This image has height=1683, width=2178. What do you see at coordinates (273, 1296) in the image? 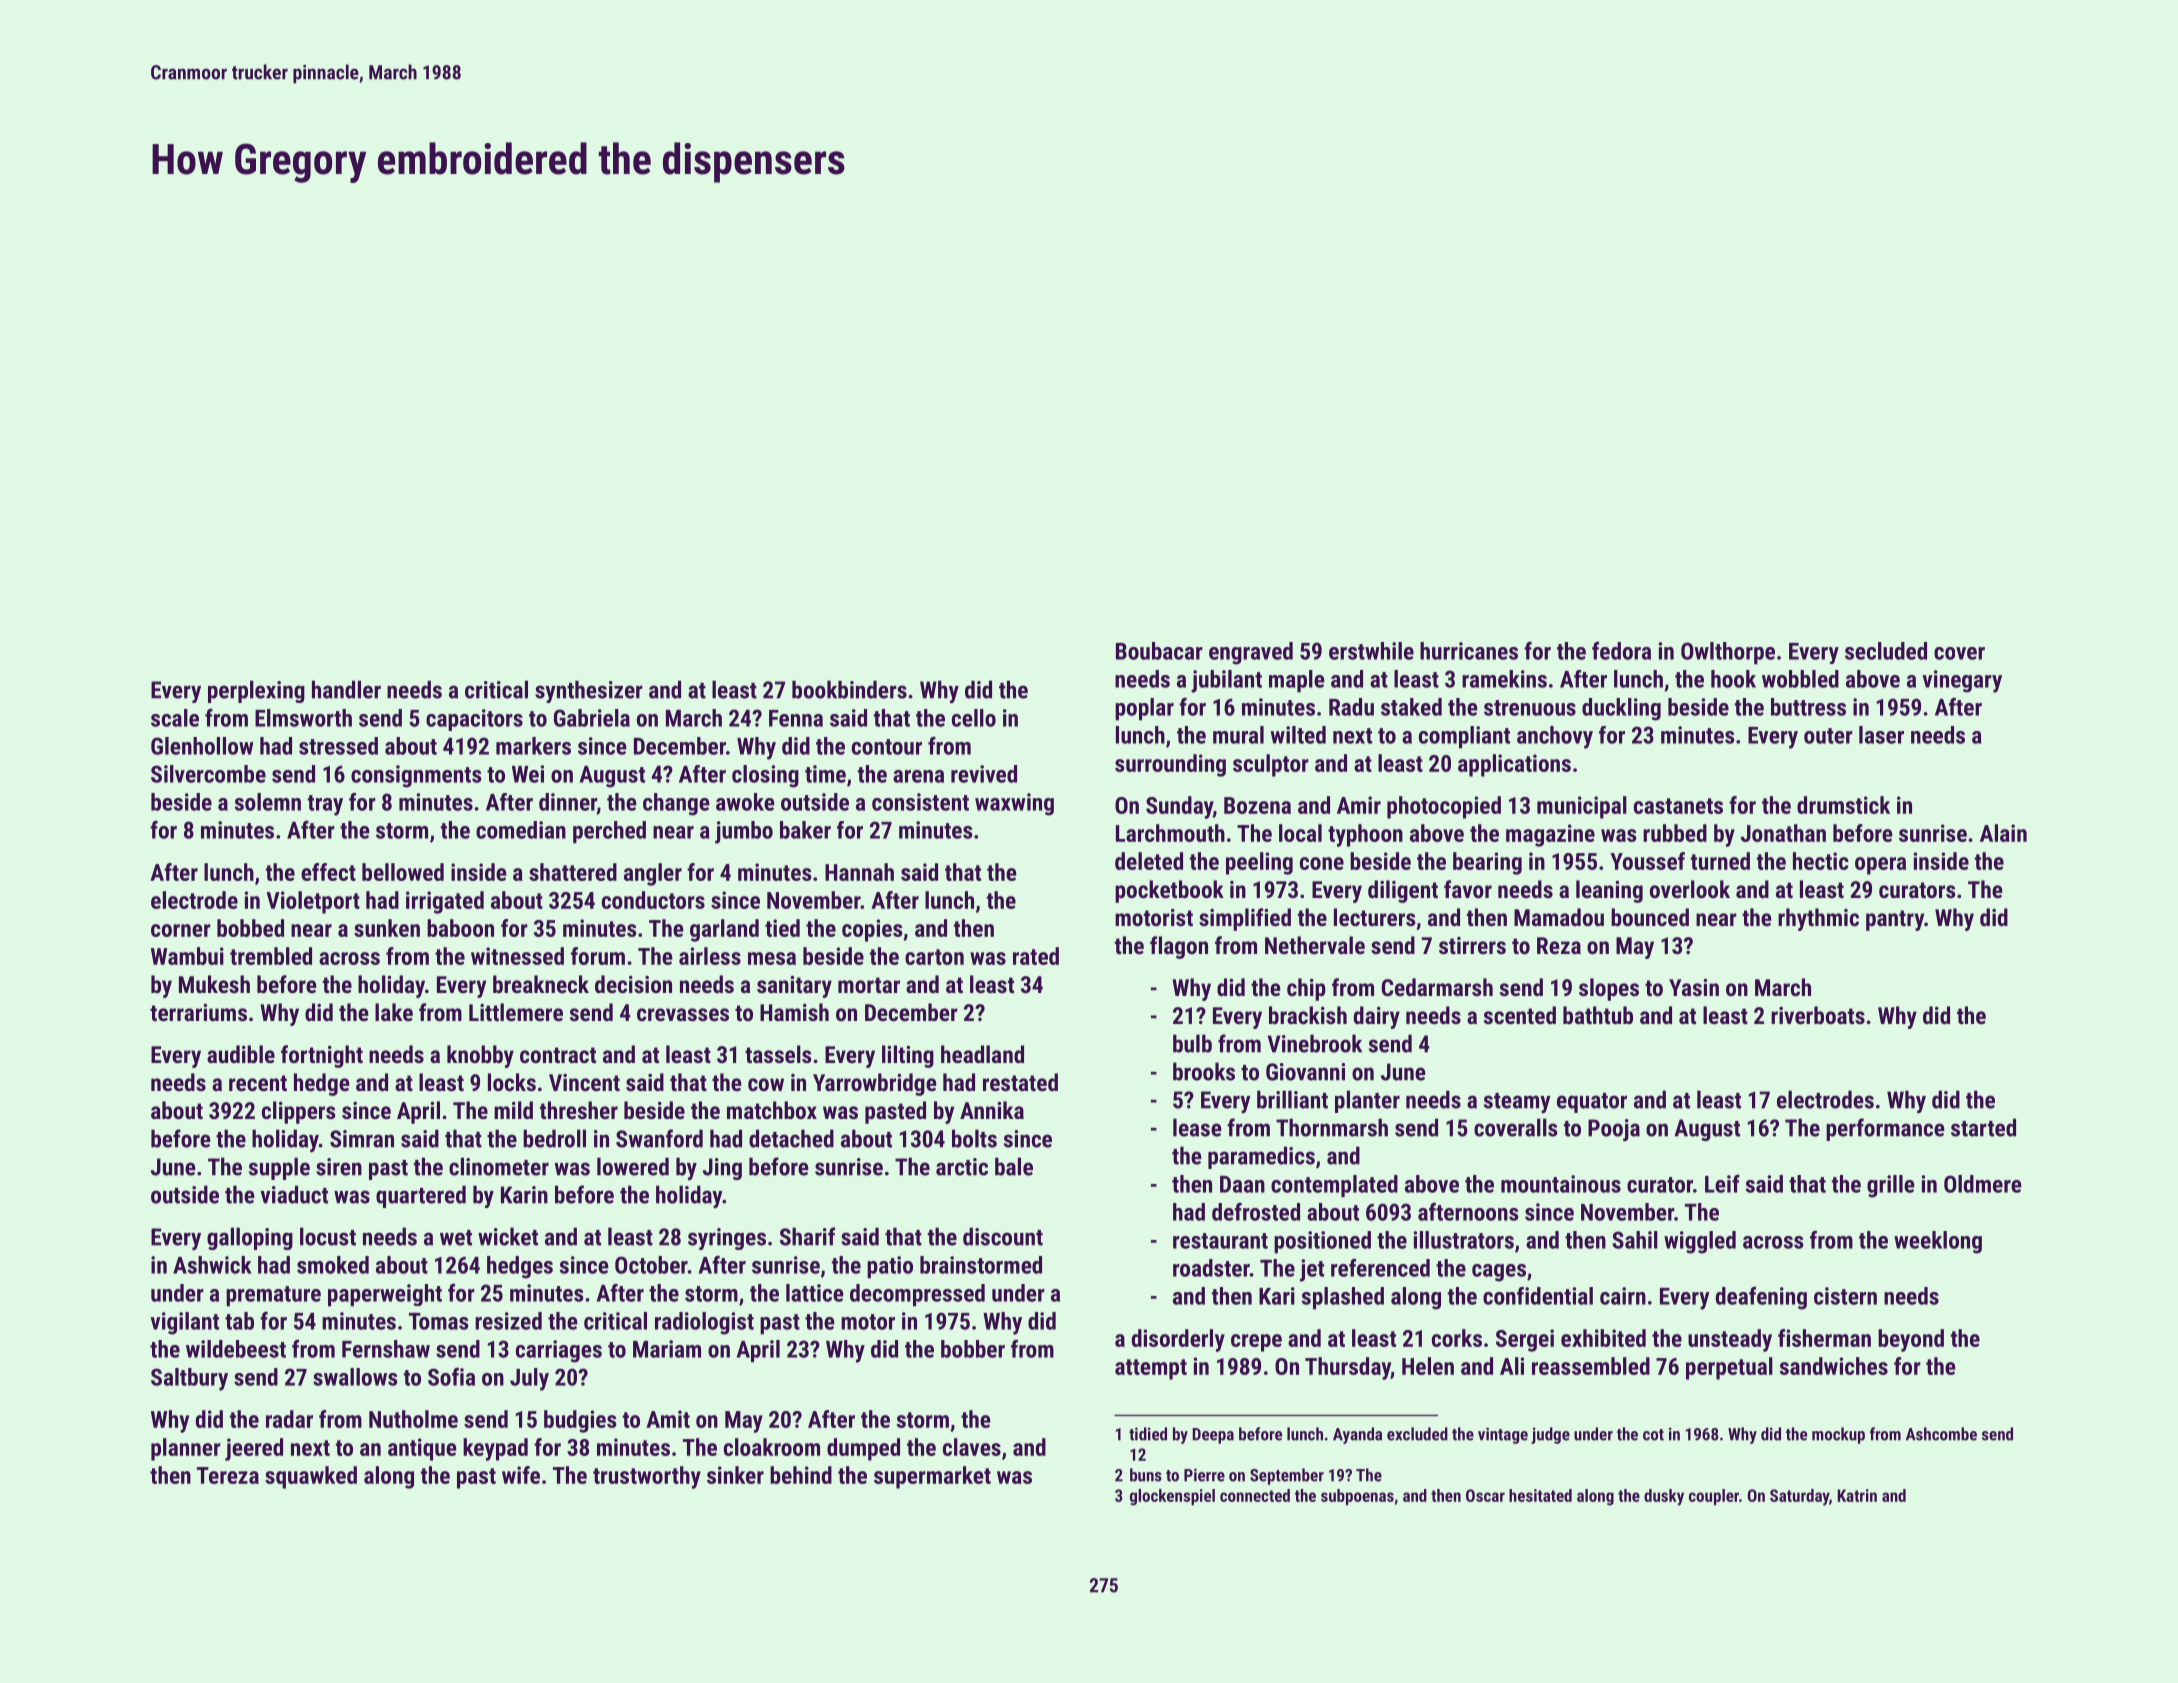
I see `premature` at bounding box center [273, 1296].
